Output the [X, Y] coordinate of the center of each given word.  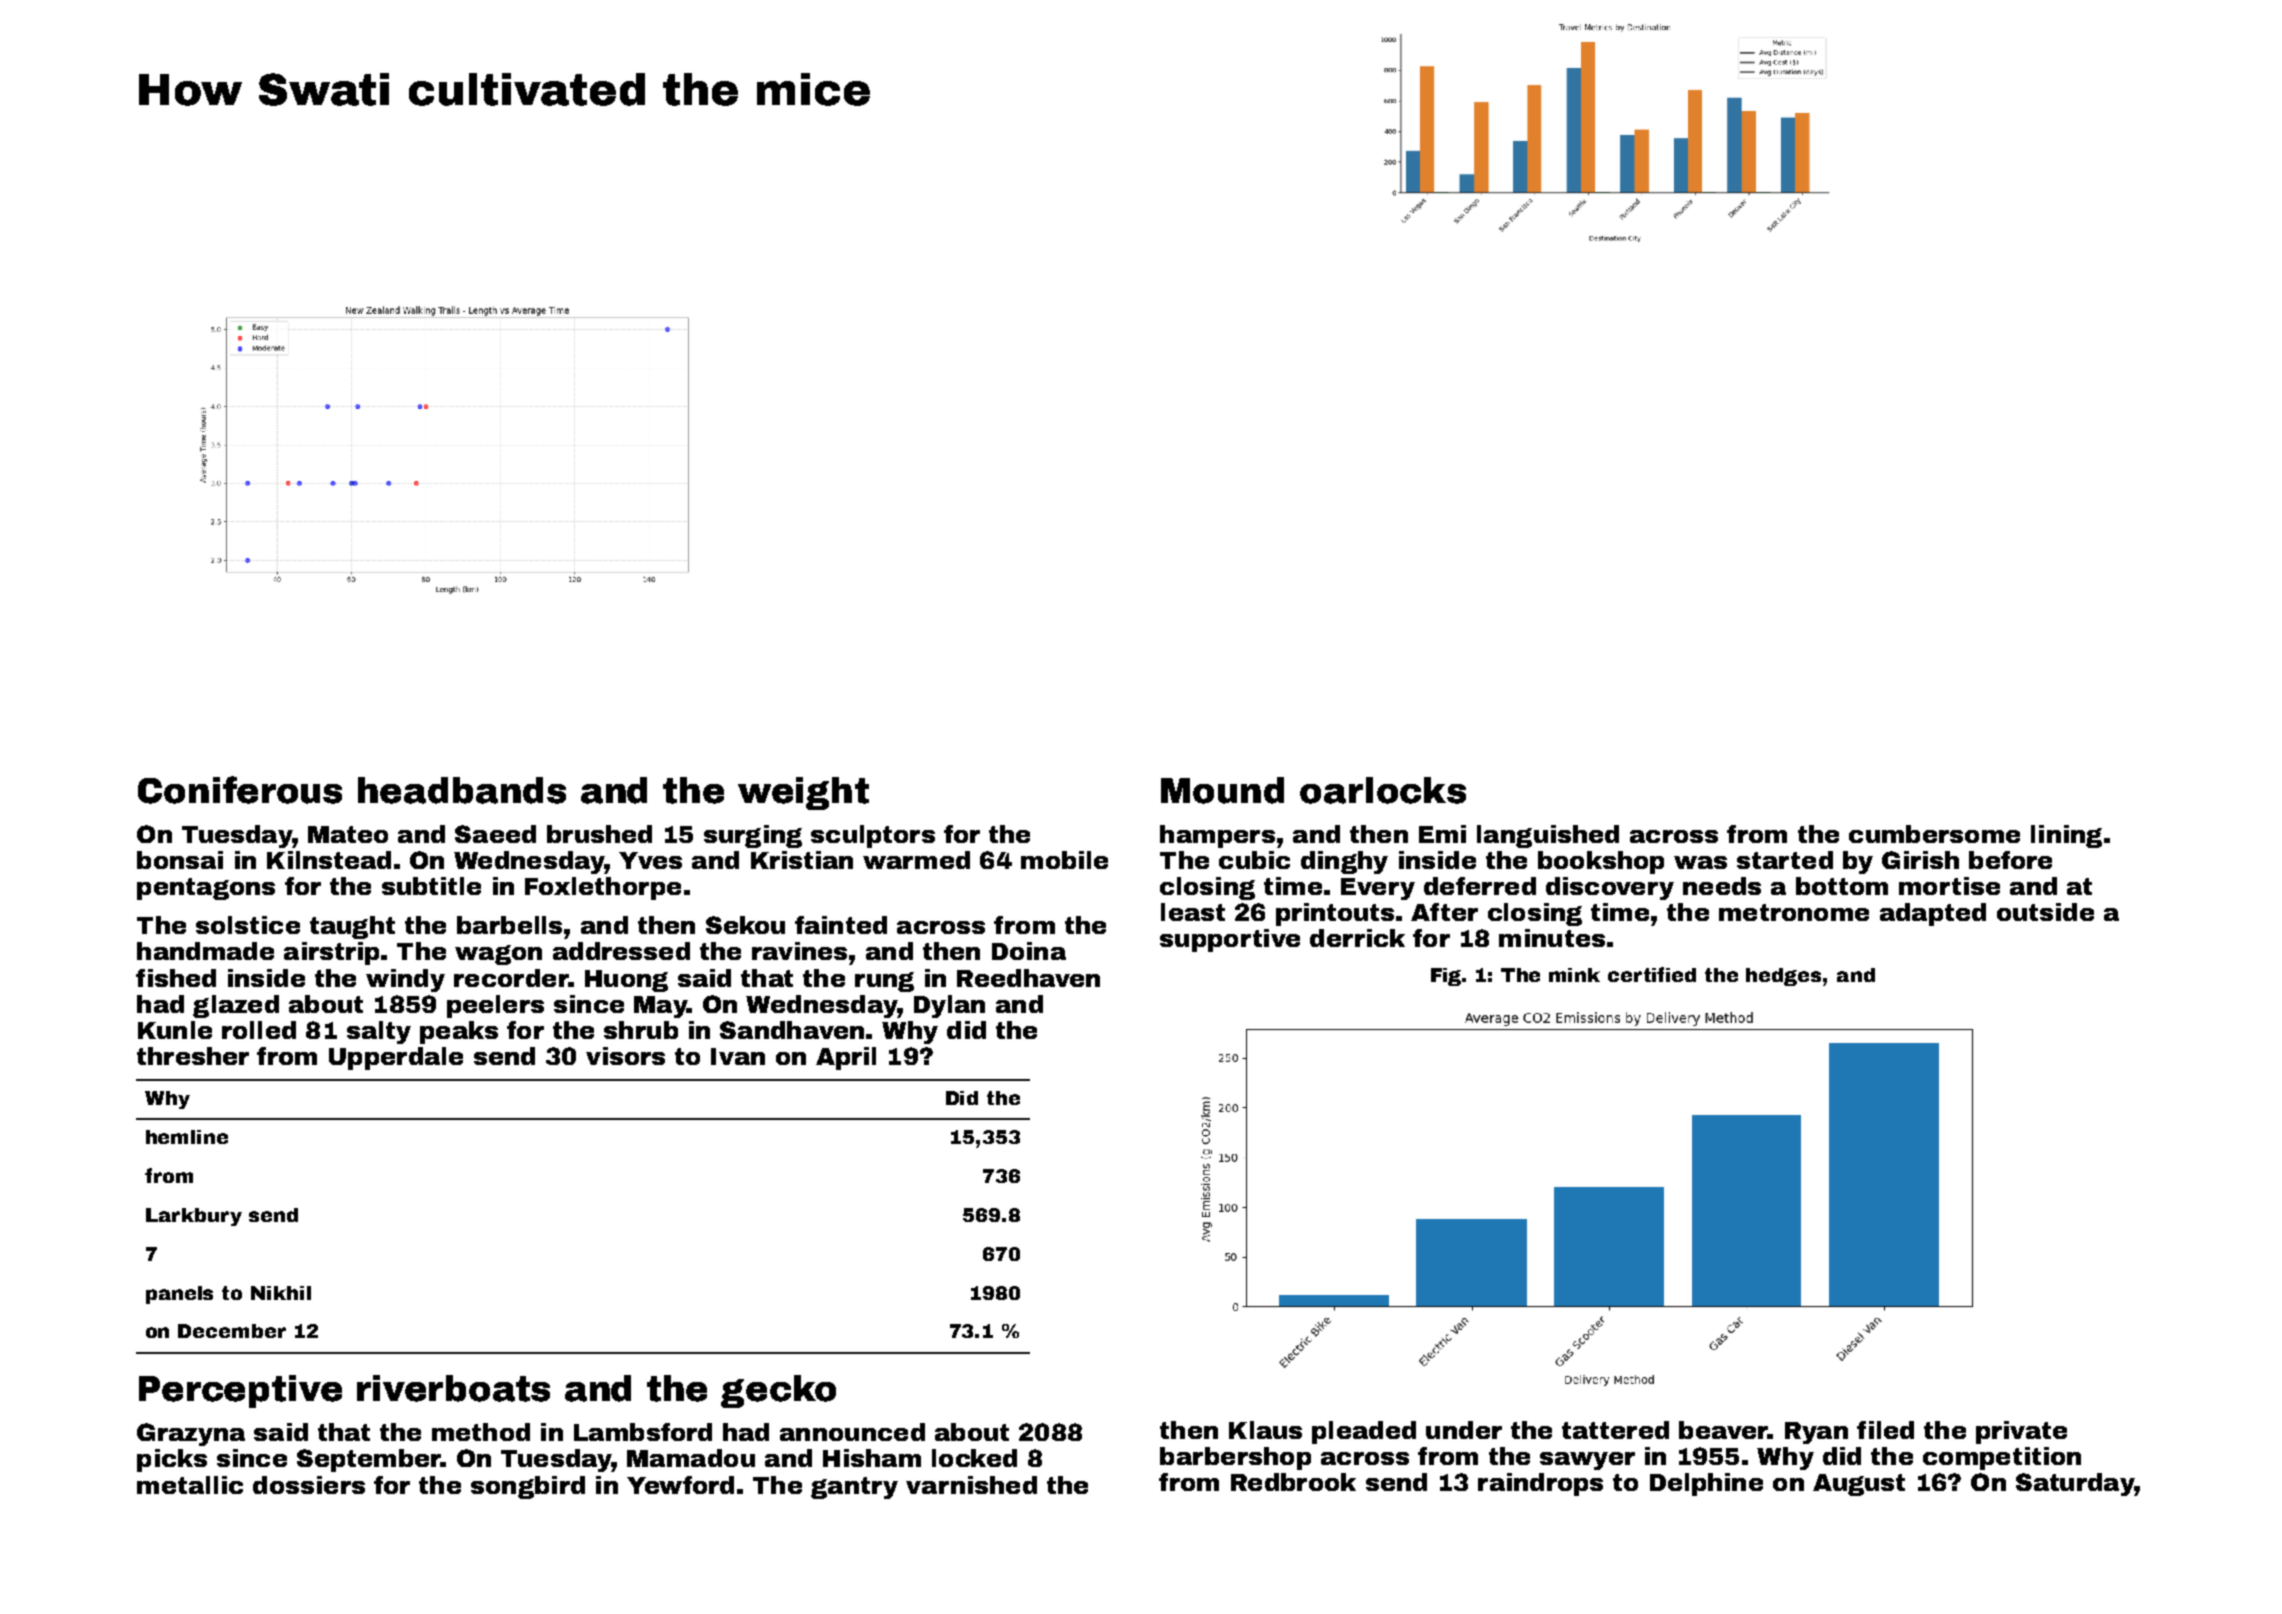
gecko [778, 1391]
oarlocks [1383, 790]
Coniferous [240, 790]
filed [1885, 1430]
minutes [1552, 938]
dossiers [309, 1485]
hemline [187, 1137]
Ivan [738, 1056]
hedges [1783, 977]
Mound [1222, 790]
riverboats [453, 1388]
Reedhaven [1028, 978]
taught [352, 927]
